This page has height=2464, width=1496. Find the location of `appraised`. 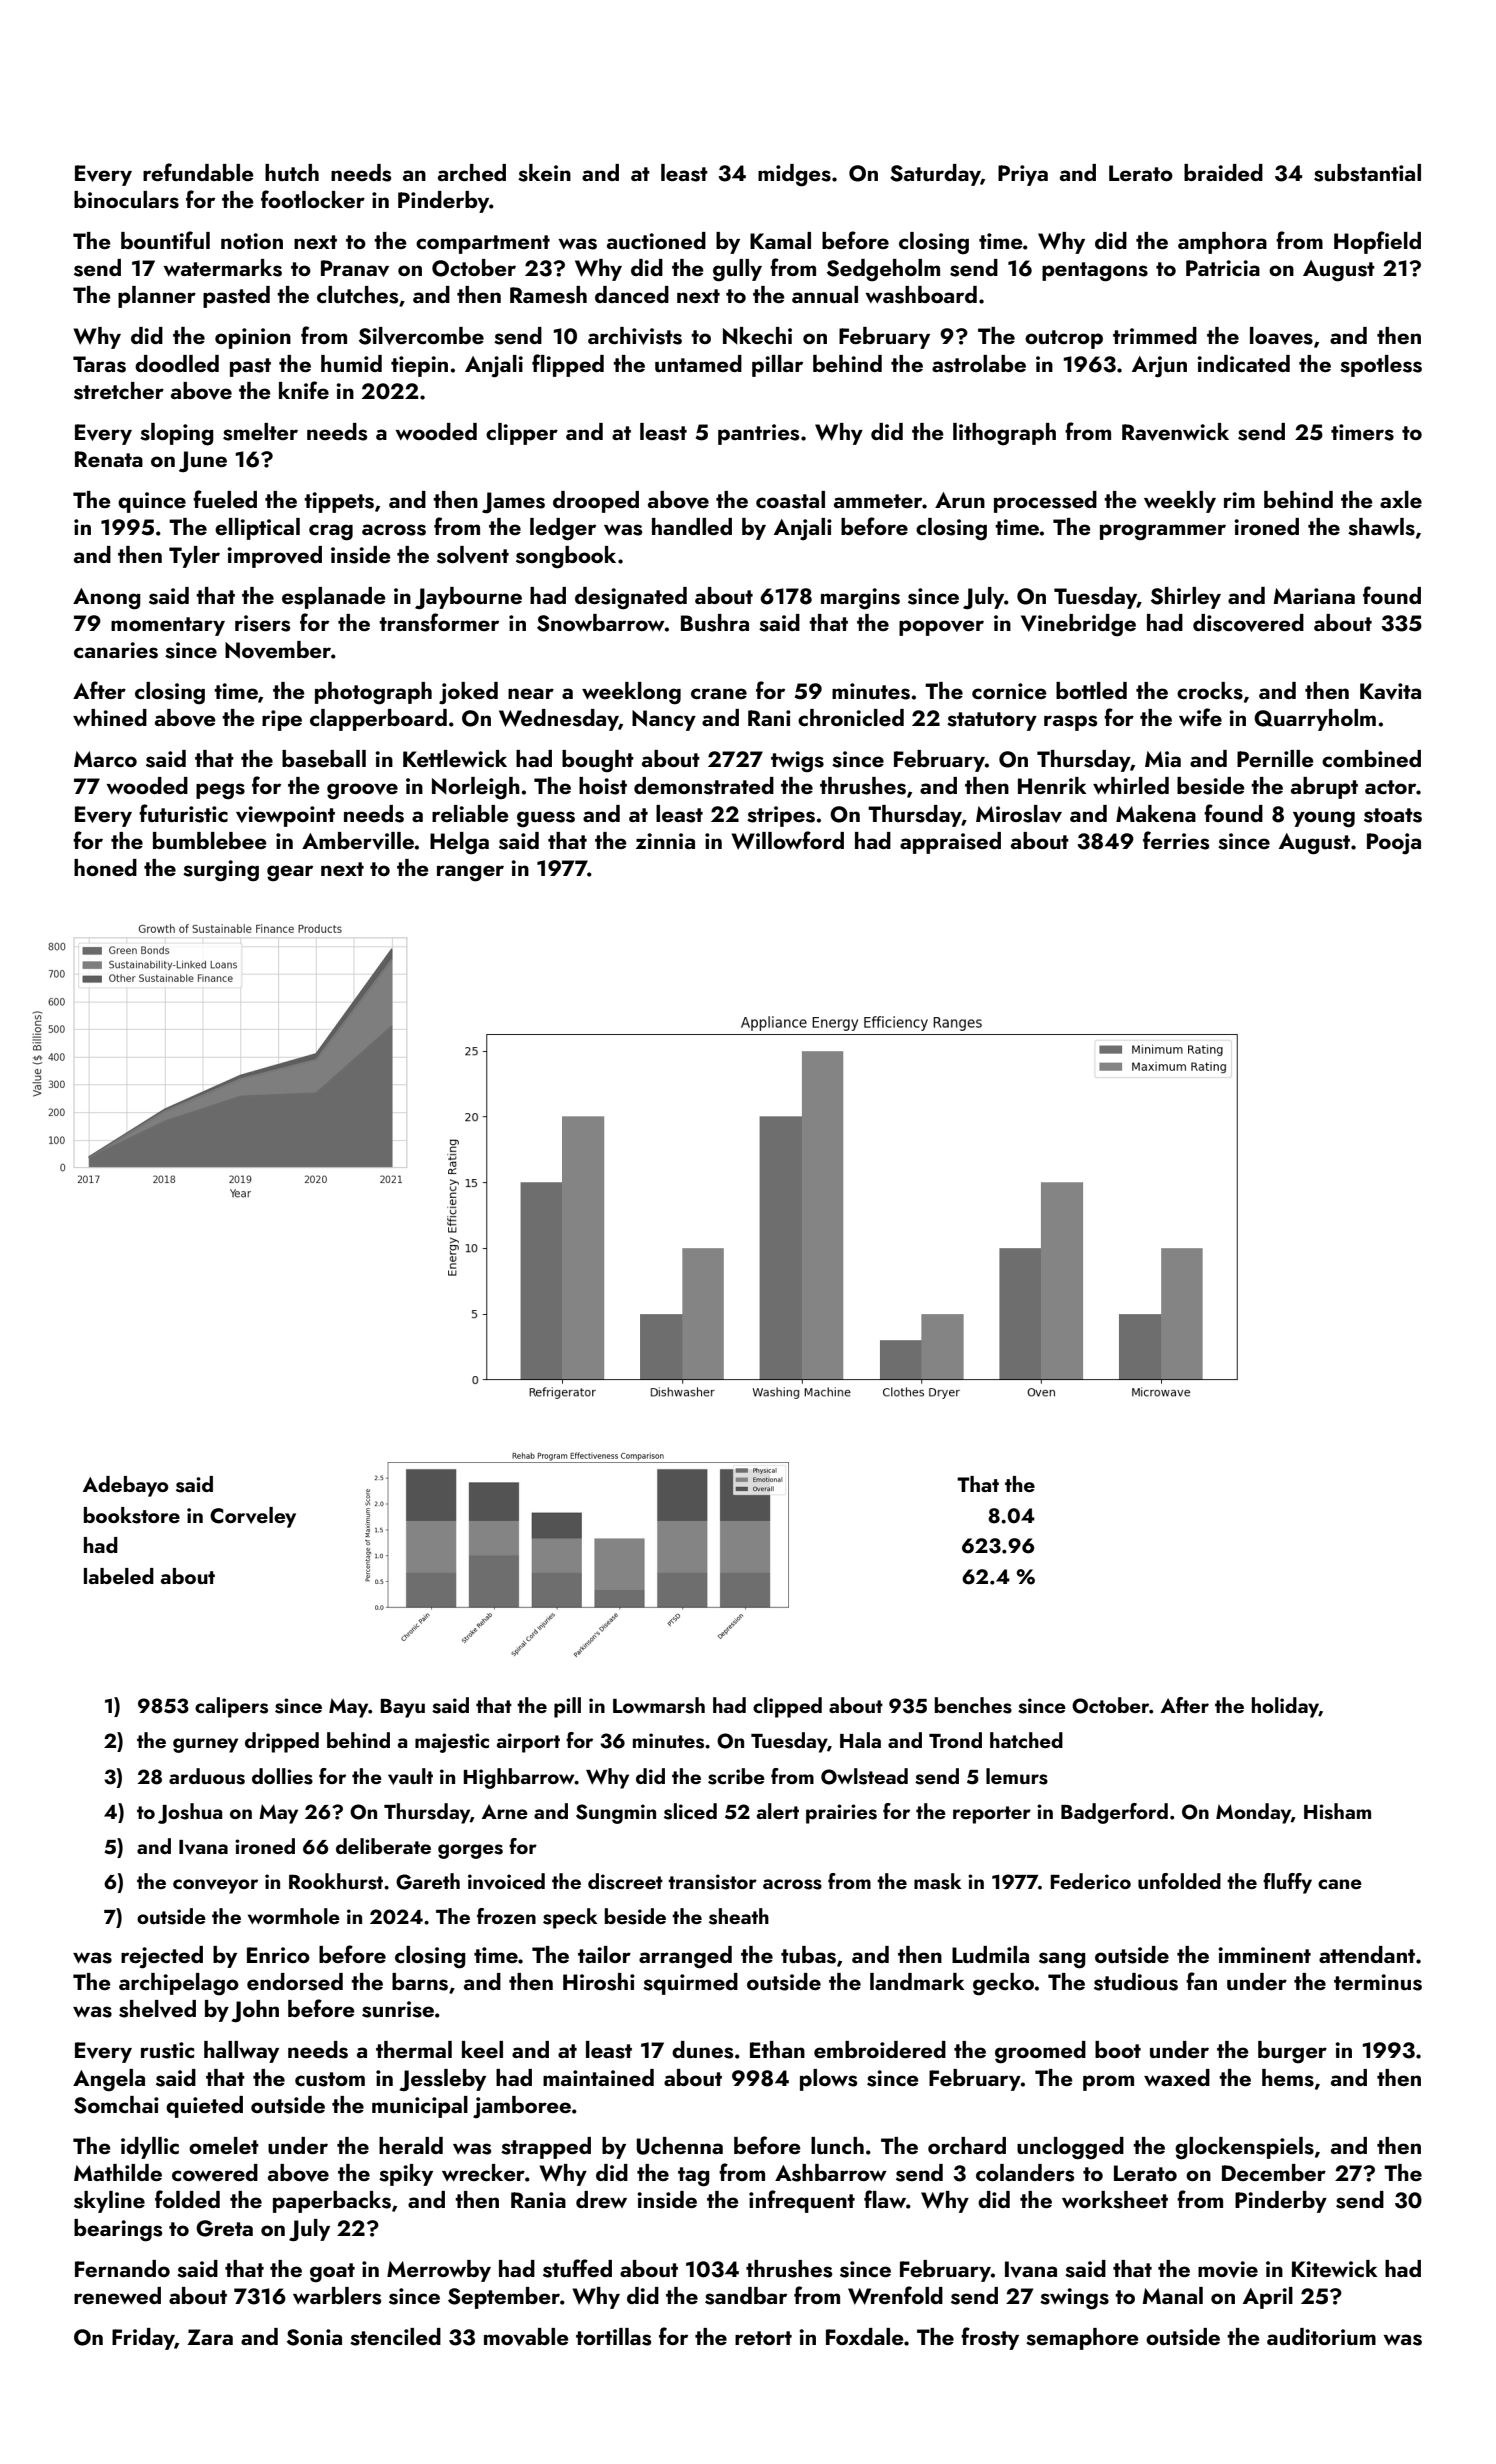

appraised is located at coordinates (950, 843).
